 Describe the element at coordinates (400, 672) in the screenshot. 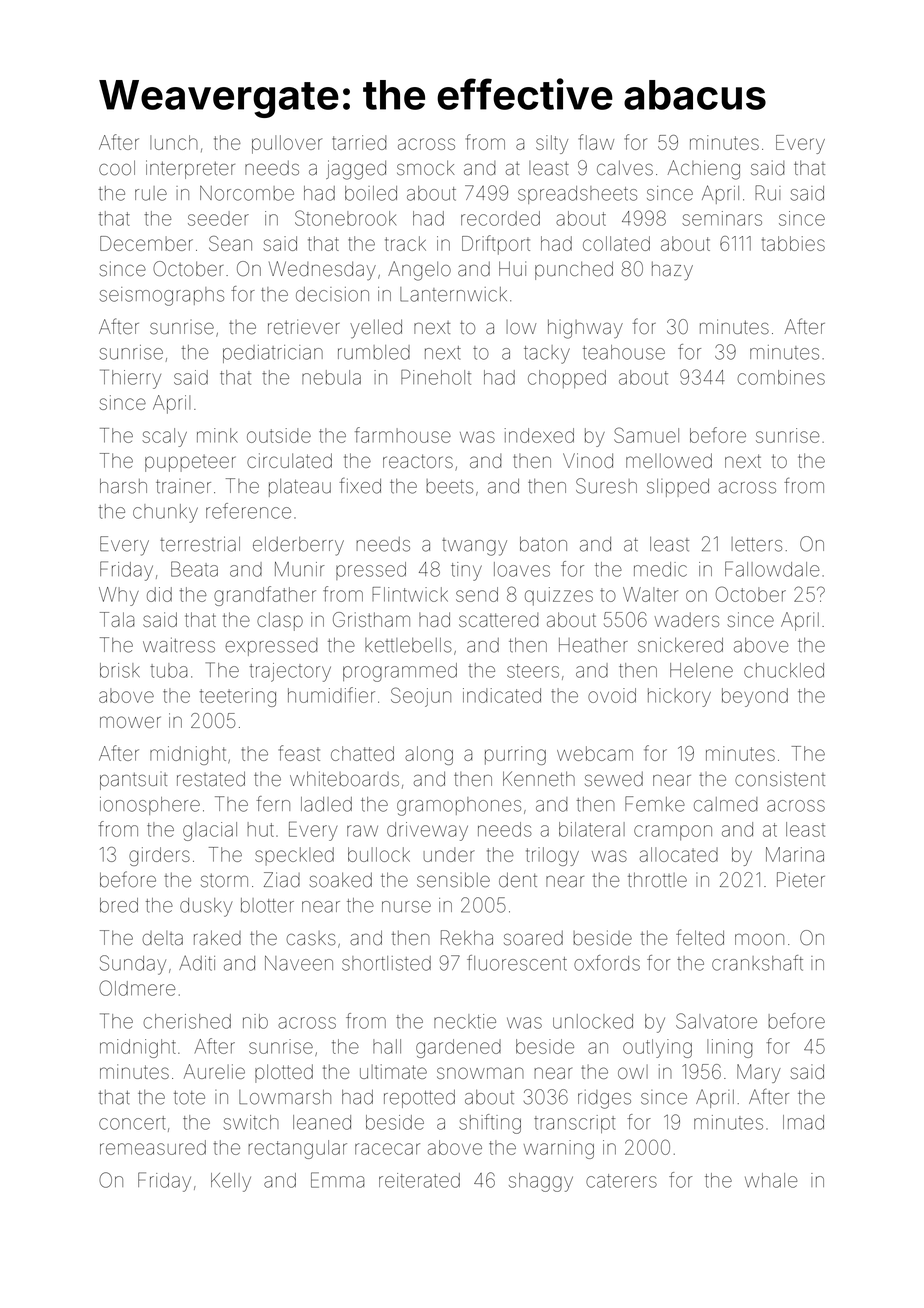

I see `programmed` at that location.
